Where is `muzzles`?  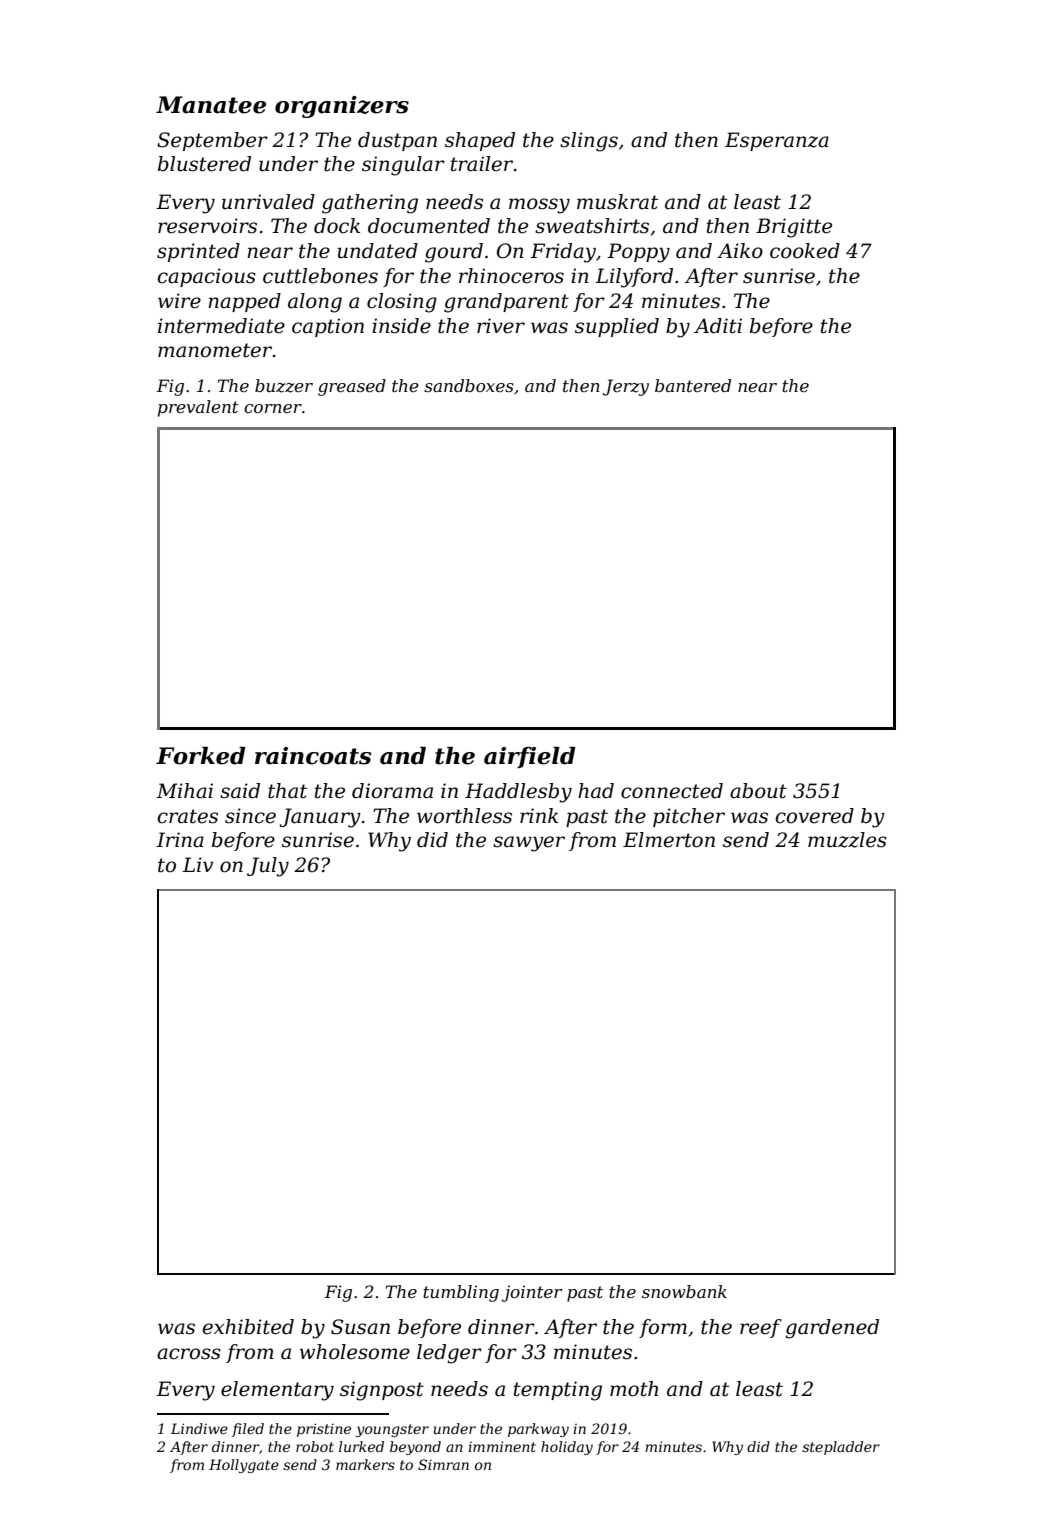 muzzles is located at coordinates (847, 840).
